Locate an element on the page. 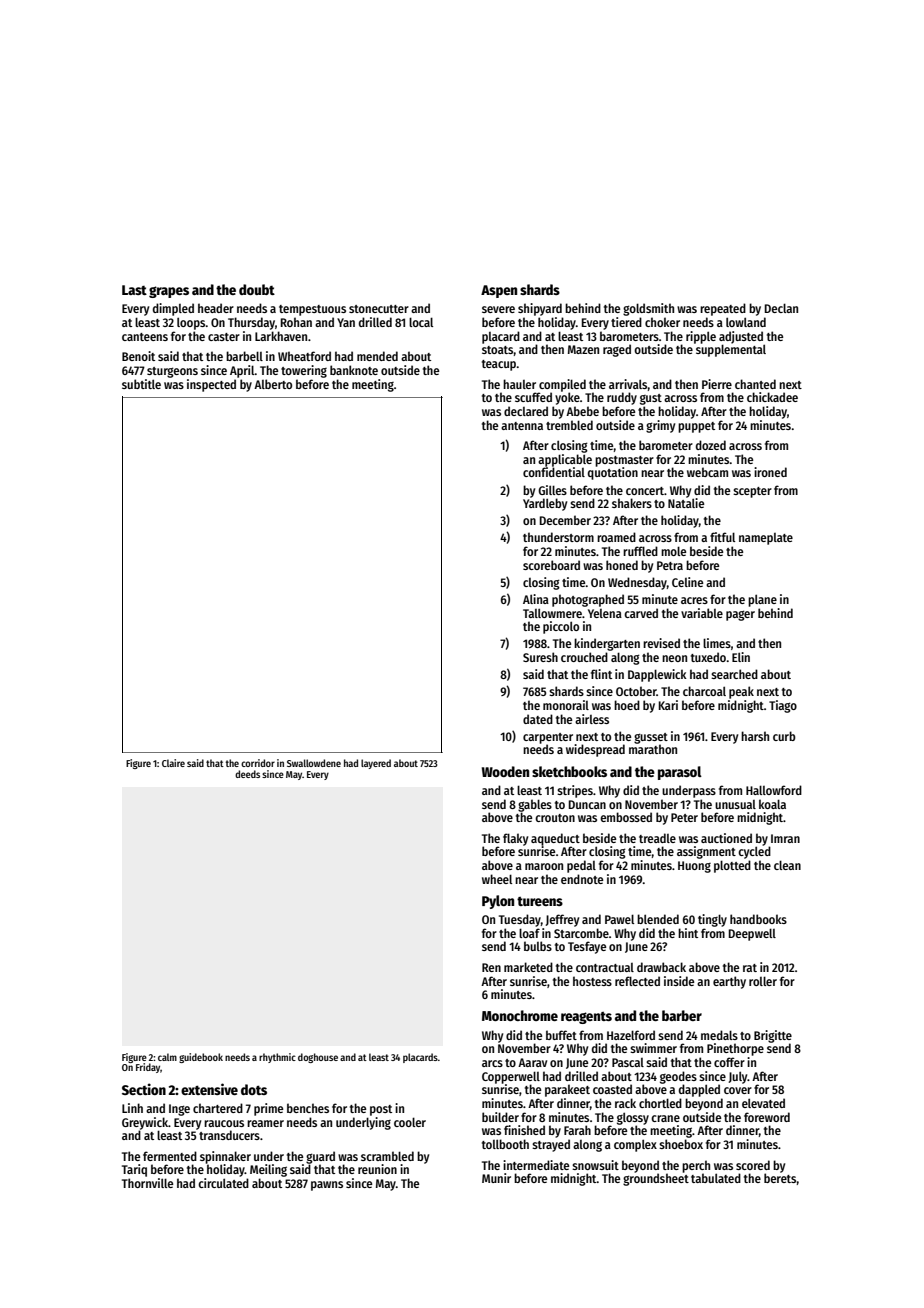 The height and width of the image is (1308, 924). Munir is located at coordinates (496, 1178).
